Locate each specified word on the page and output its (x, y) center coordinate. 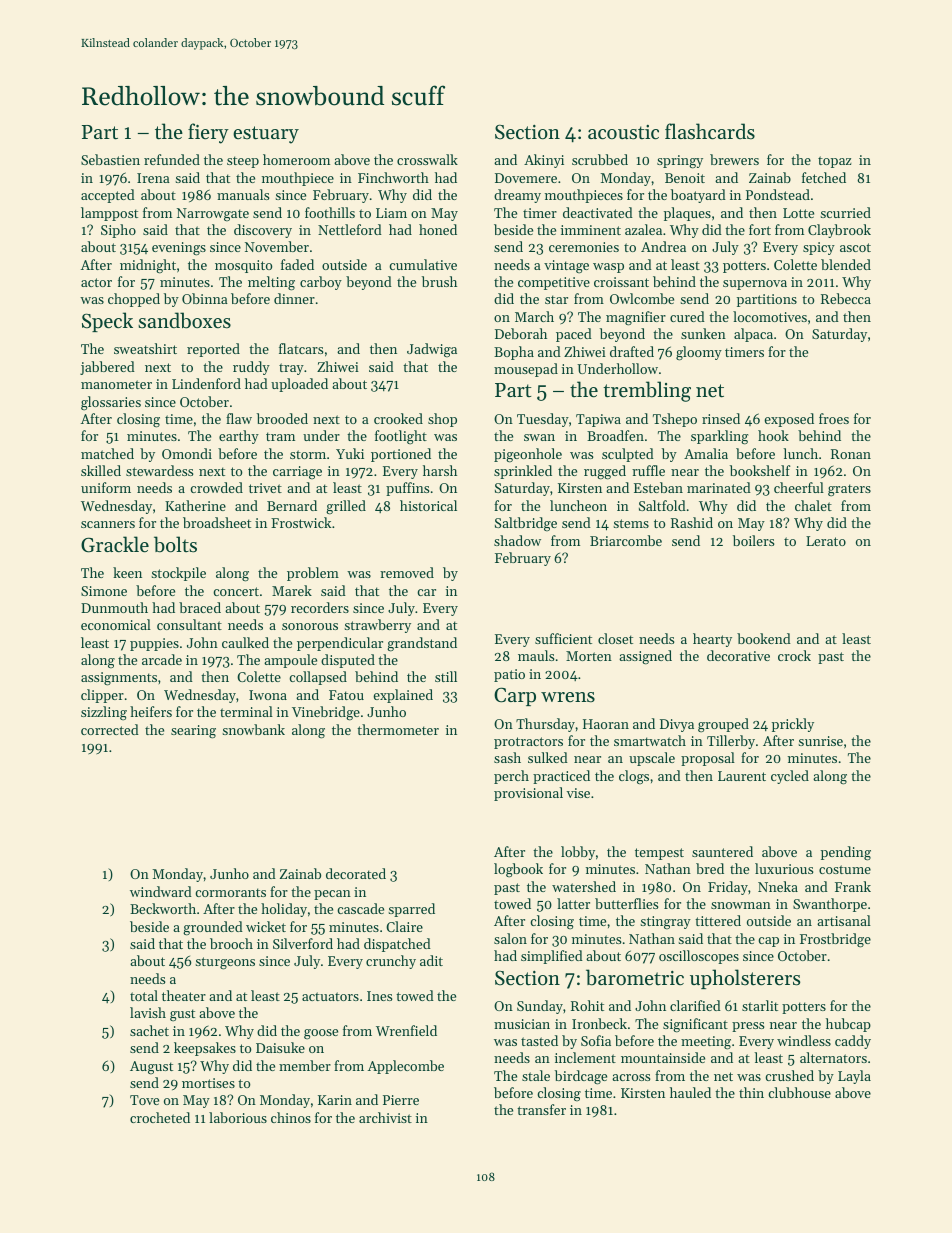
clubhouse (799, 1092)
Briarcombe (626, 540)
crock (794, 655)
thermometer (398, 729)
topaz (835, 162)
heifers (151, 711)
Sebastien (110, 159)
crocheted (160, 1117)
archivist (385, 1117)
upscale (652, 759)
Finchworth (393, 177)
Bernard (292, 505)
